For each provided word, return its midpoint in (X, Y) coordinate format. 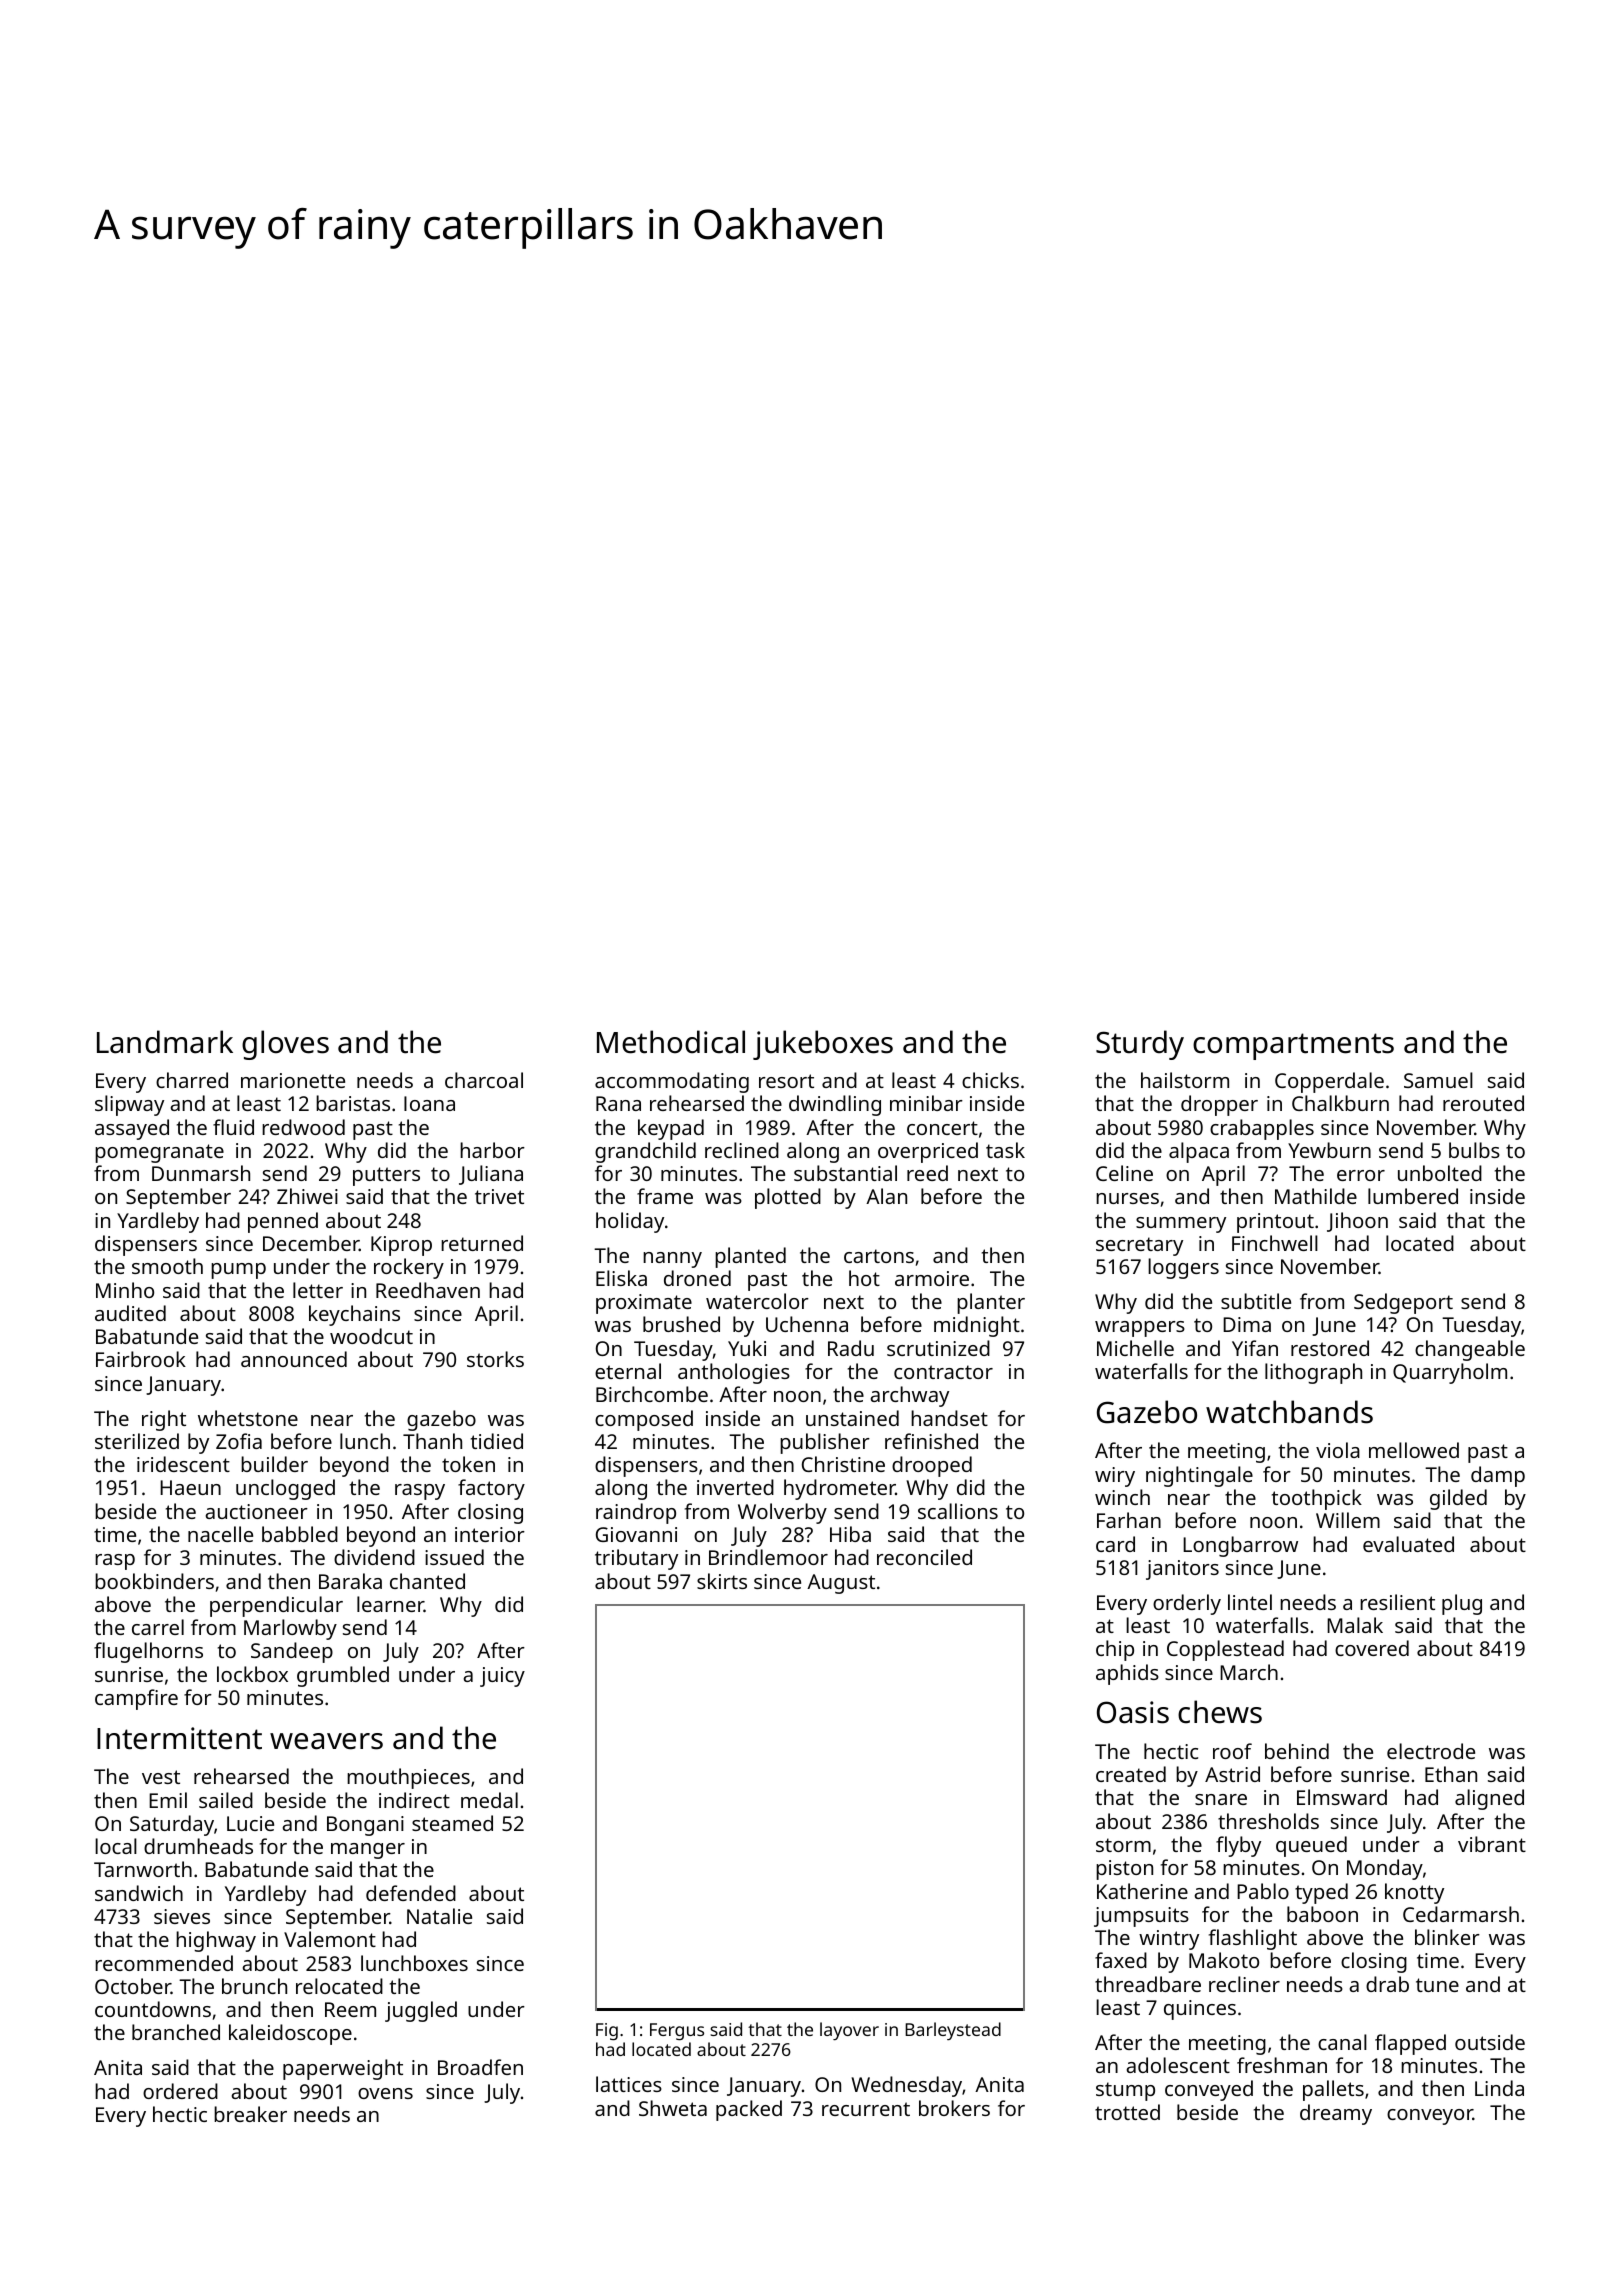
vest (161, 1777)
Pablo (1263, 1891)
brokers (954, 2108)
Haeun (190, 1487)
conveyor (1430, 2117)
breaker (250, 2114)
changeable (1470, 1350)
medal (489, 1800)
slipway (129, 1105)
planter (991, 1303)
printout (1275, 1223)
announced (294, 1359)
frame (665, 1196)
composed (644, 1420)
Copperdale (1329, 1082)
